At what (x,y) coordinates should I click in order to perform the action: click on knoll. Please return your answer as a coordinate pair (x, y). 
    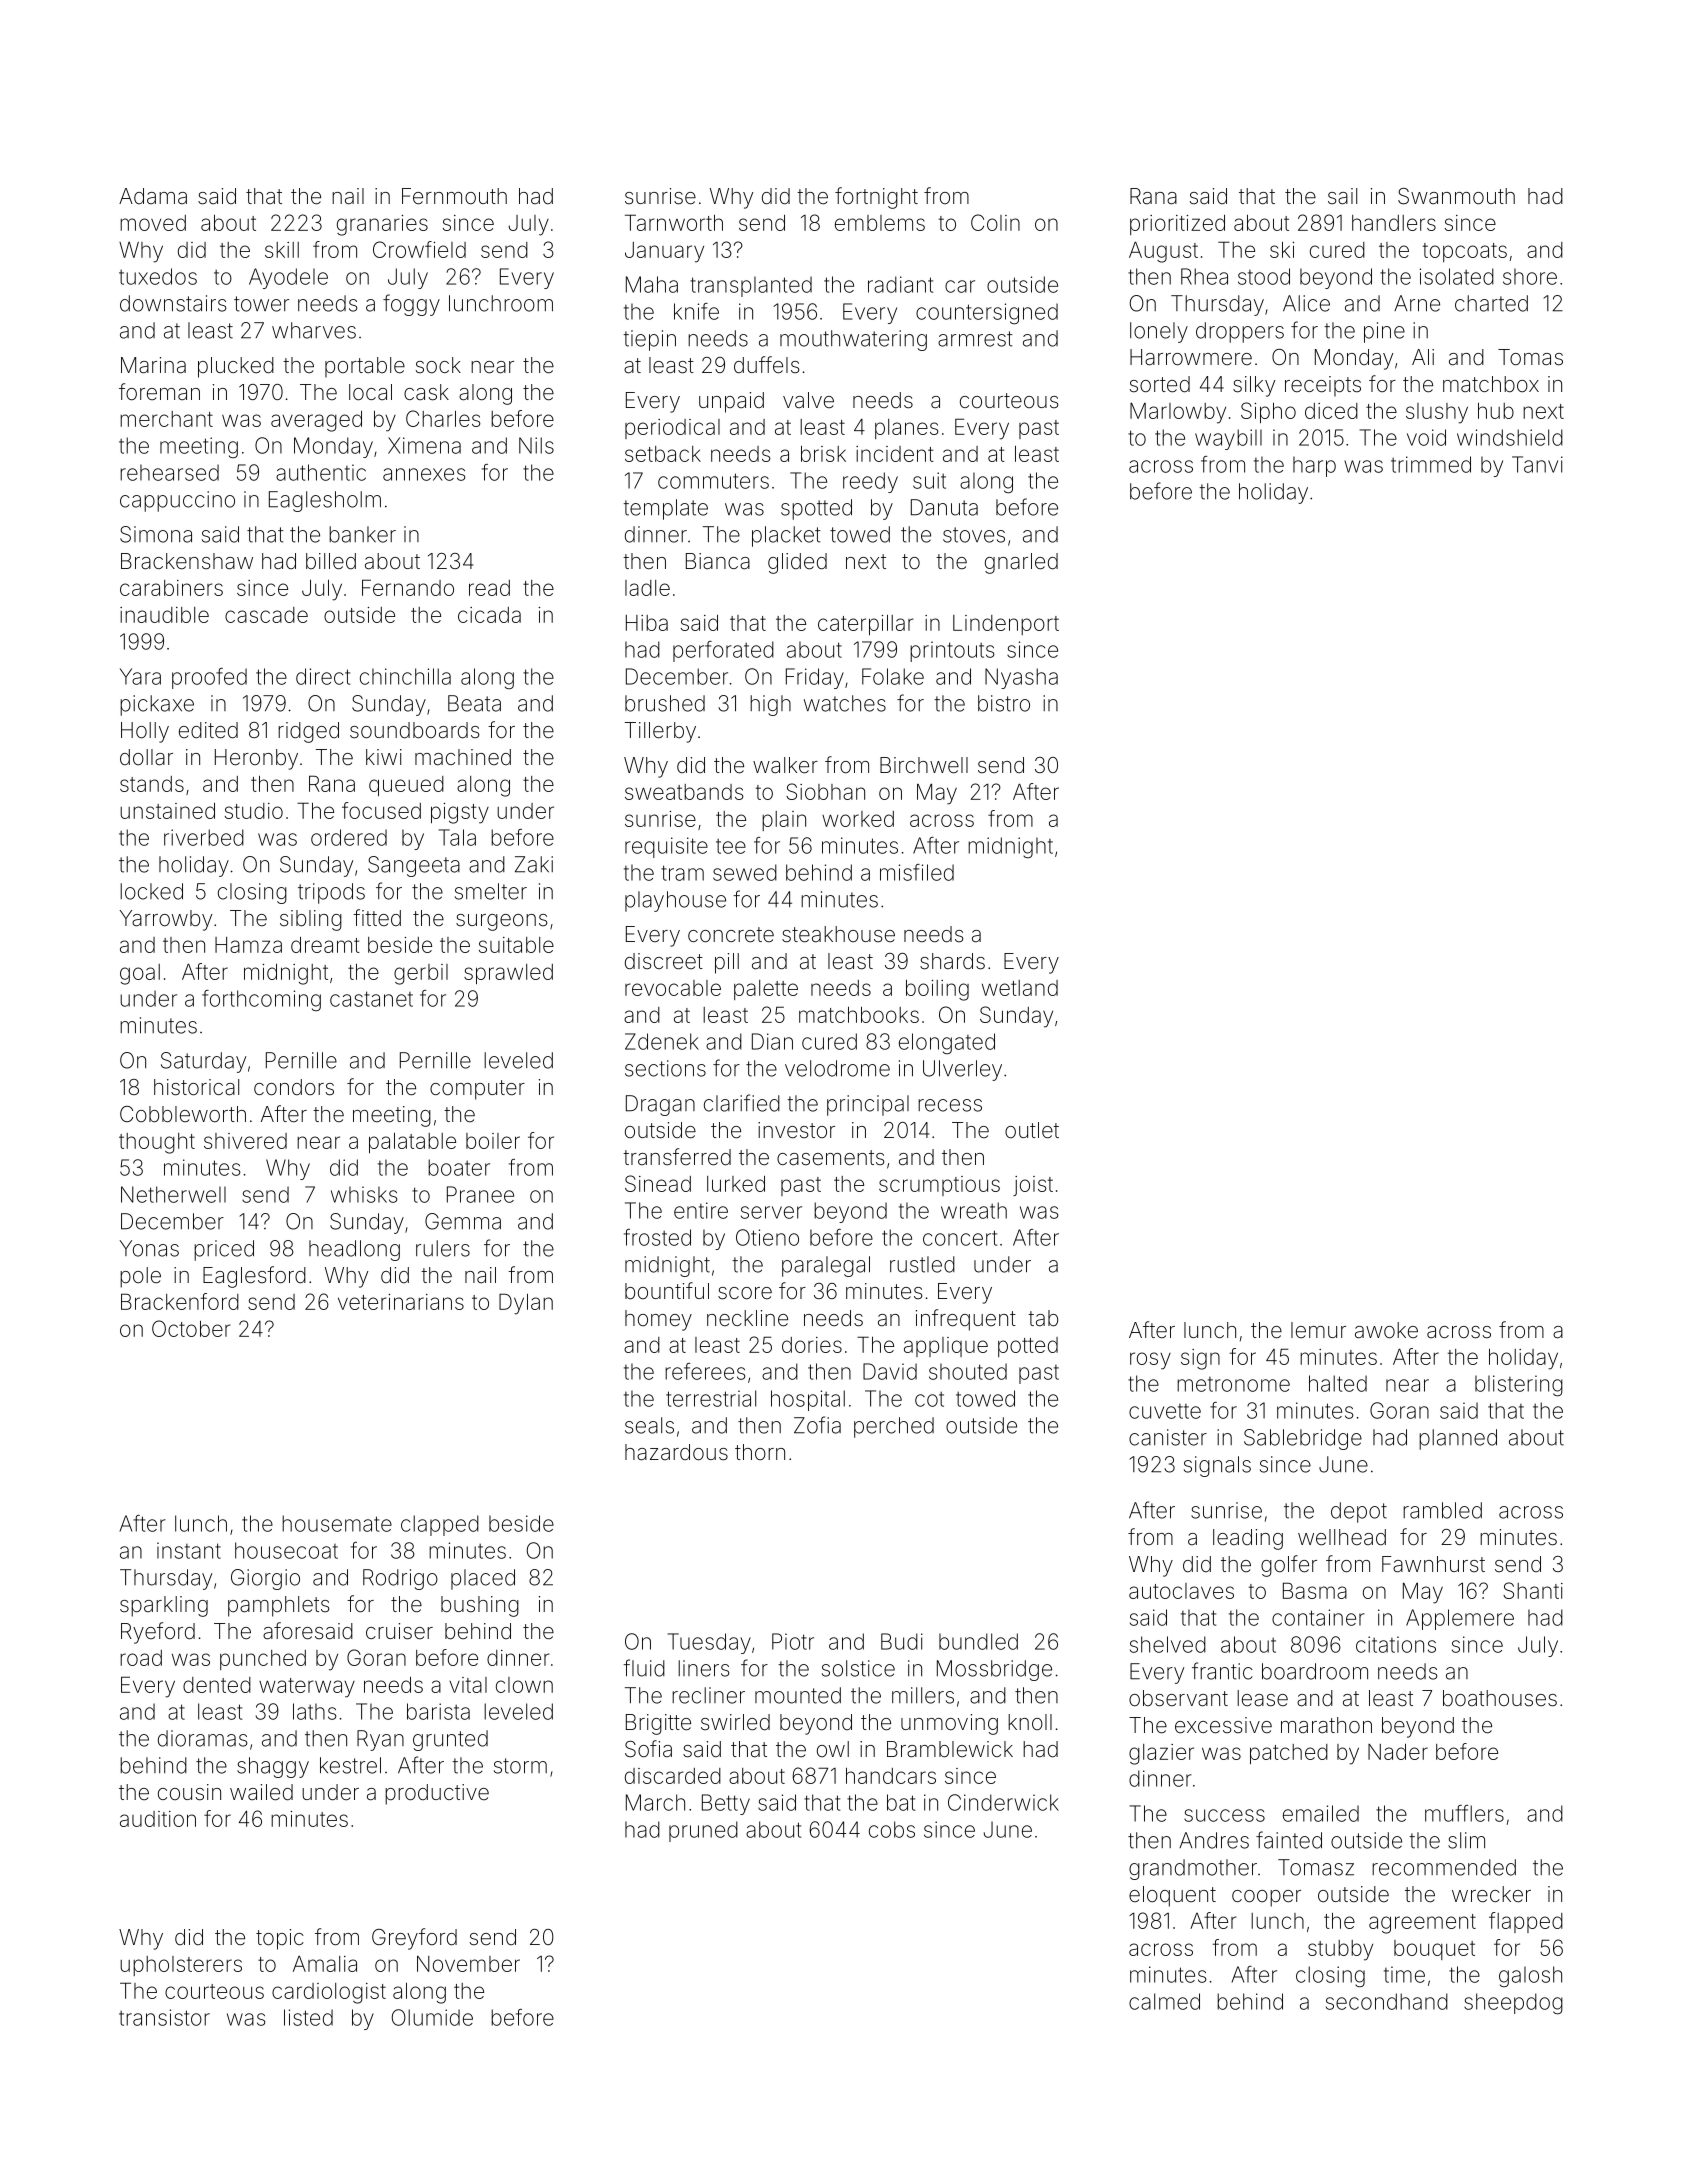
    Looking at the image, I should click on (1030, 1722).
